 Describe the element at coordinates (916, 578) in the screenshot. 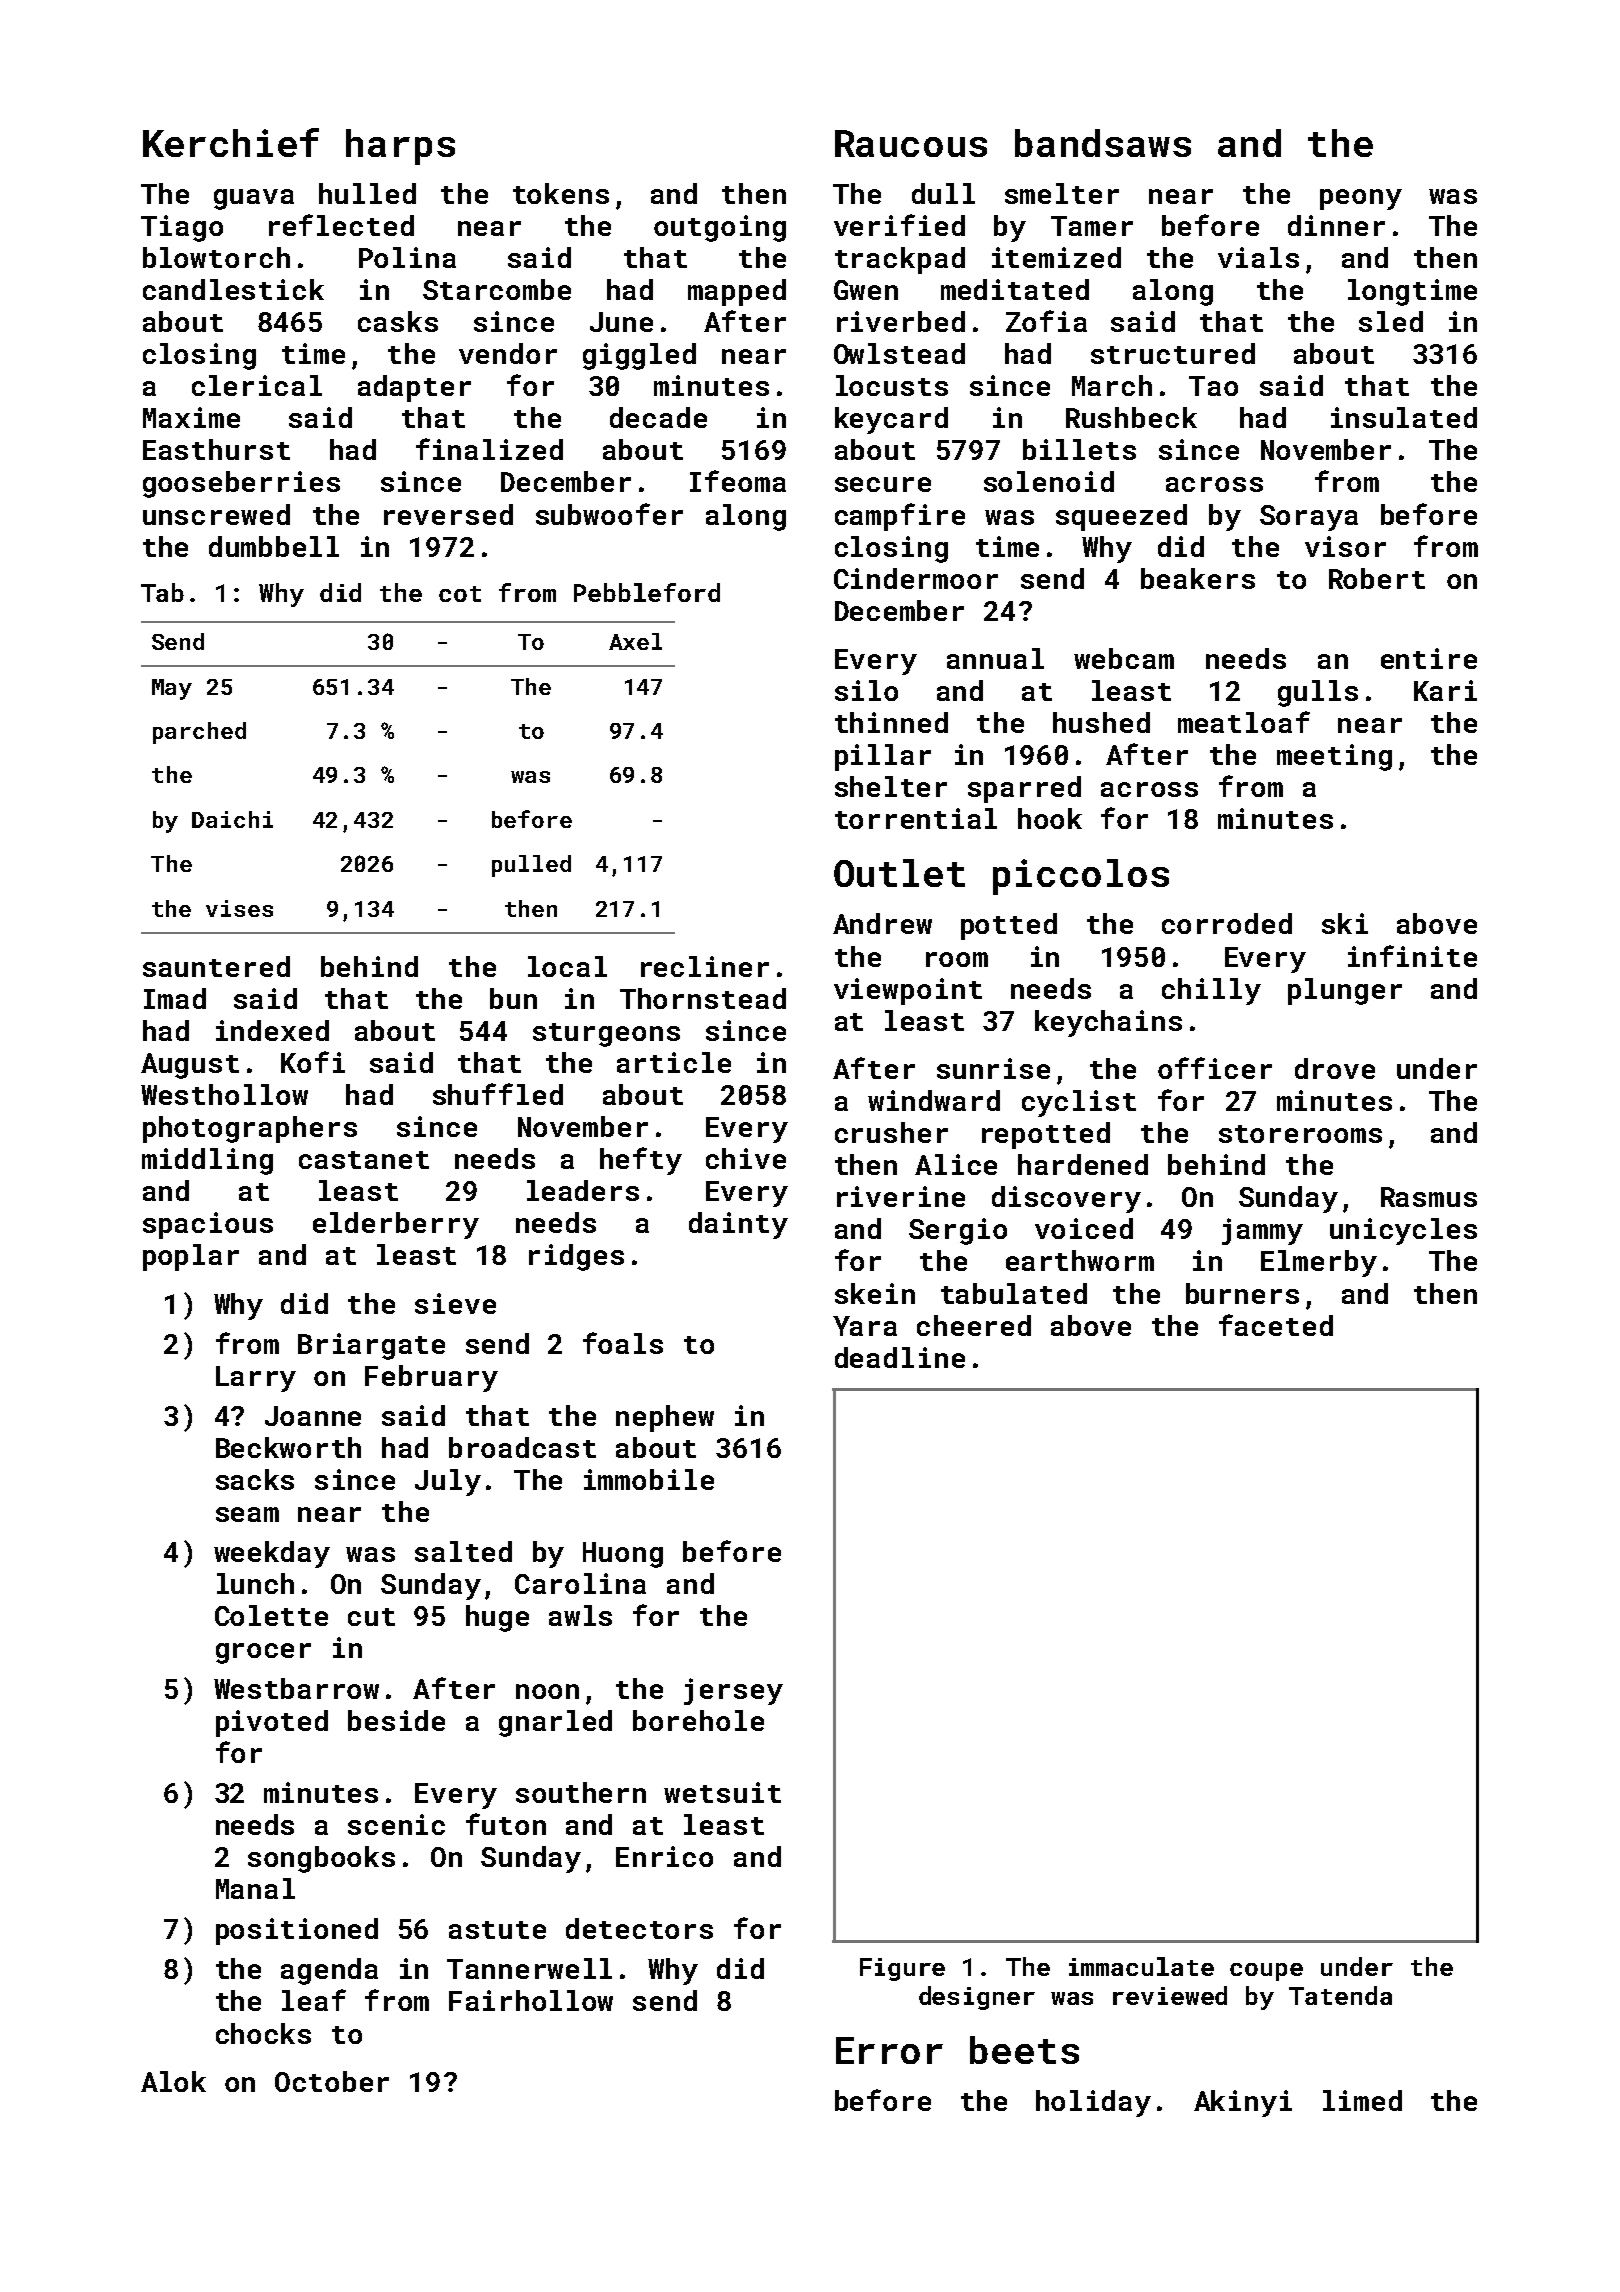

I see `Cindermoor` at that location.
